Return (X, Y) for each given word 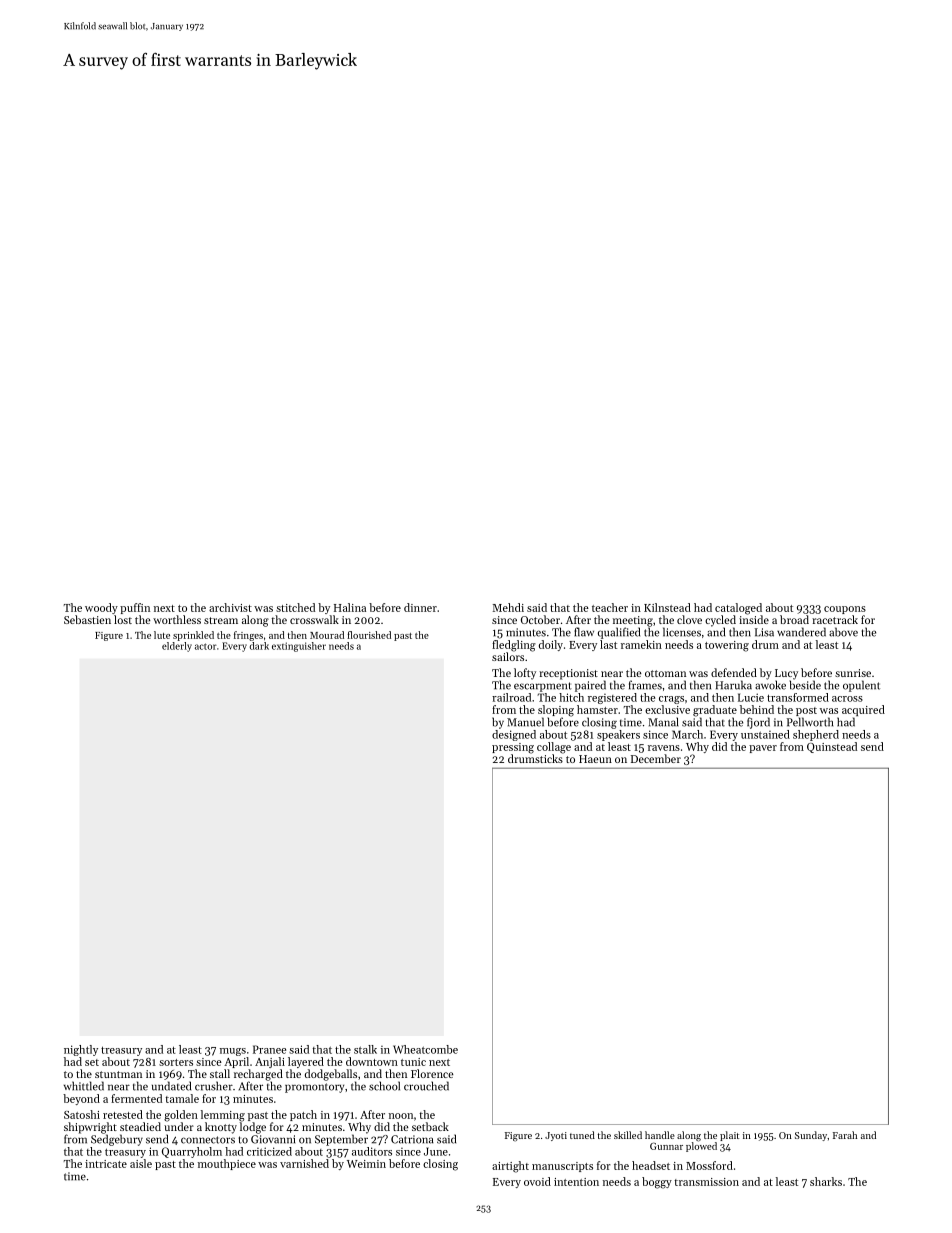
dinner (420, 607)
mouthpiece (227, 1164)
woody (101, 608)
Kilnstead (667, 607)
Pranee (269, 1049)
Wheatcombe (425, 1049)
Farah (845, 1135)
